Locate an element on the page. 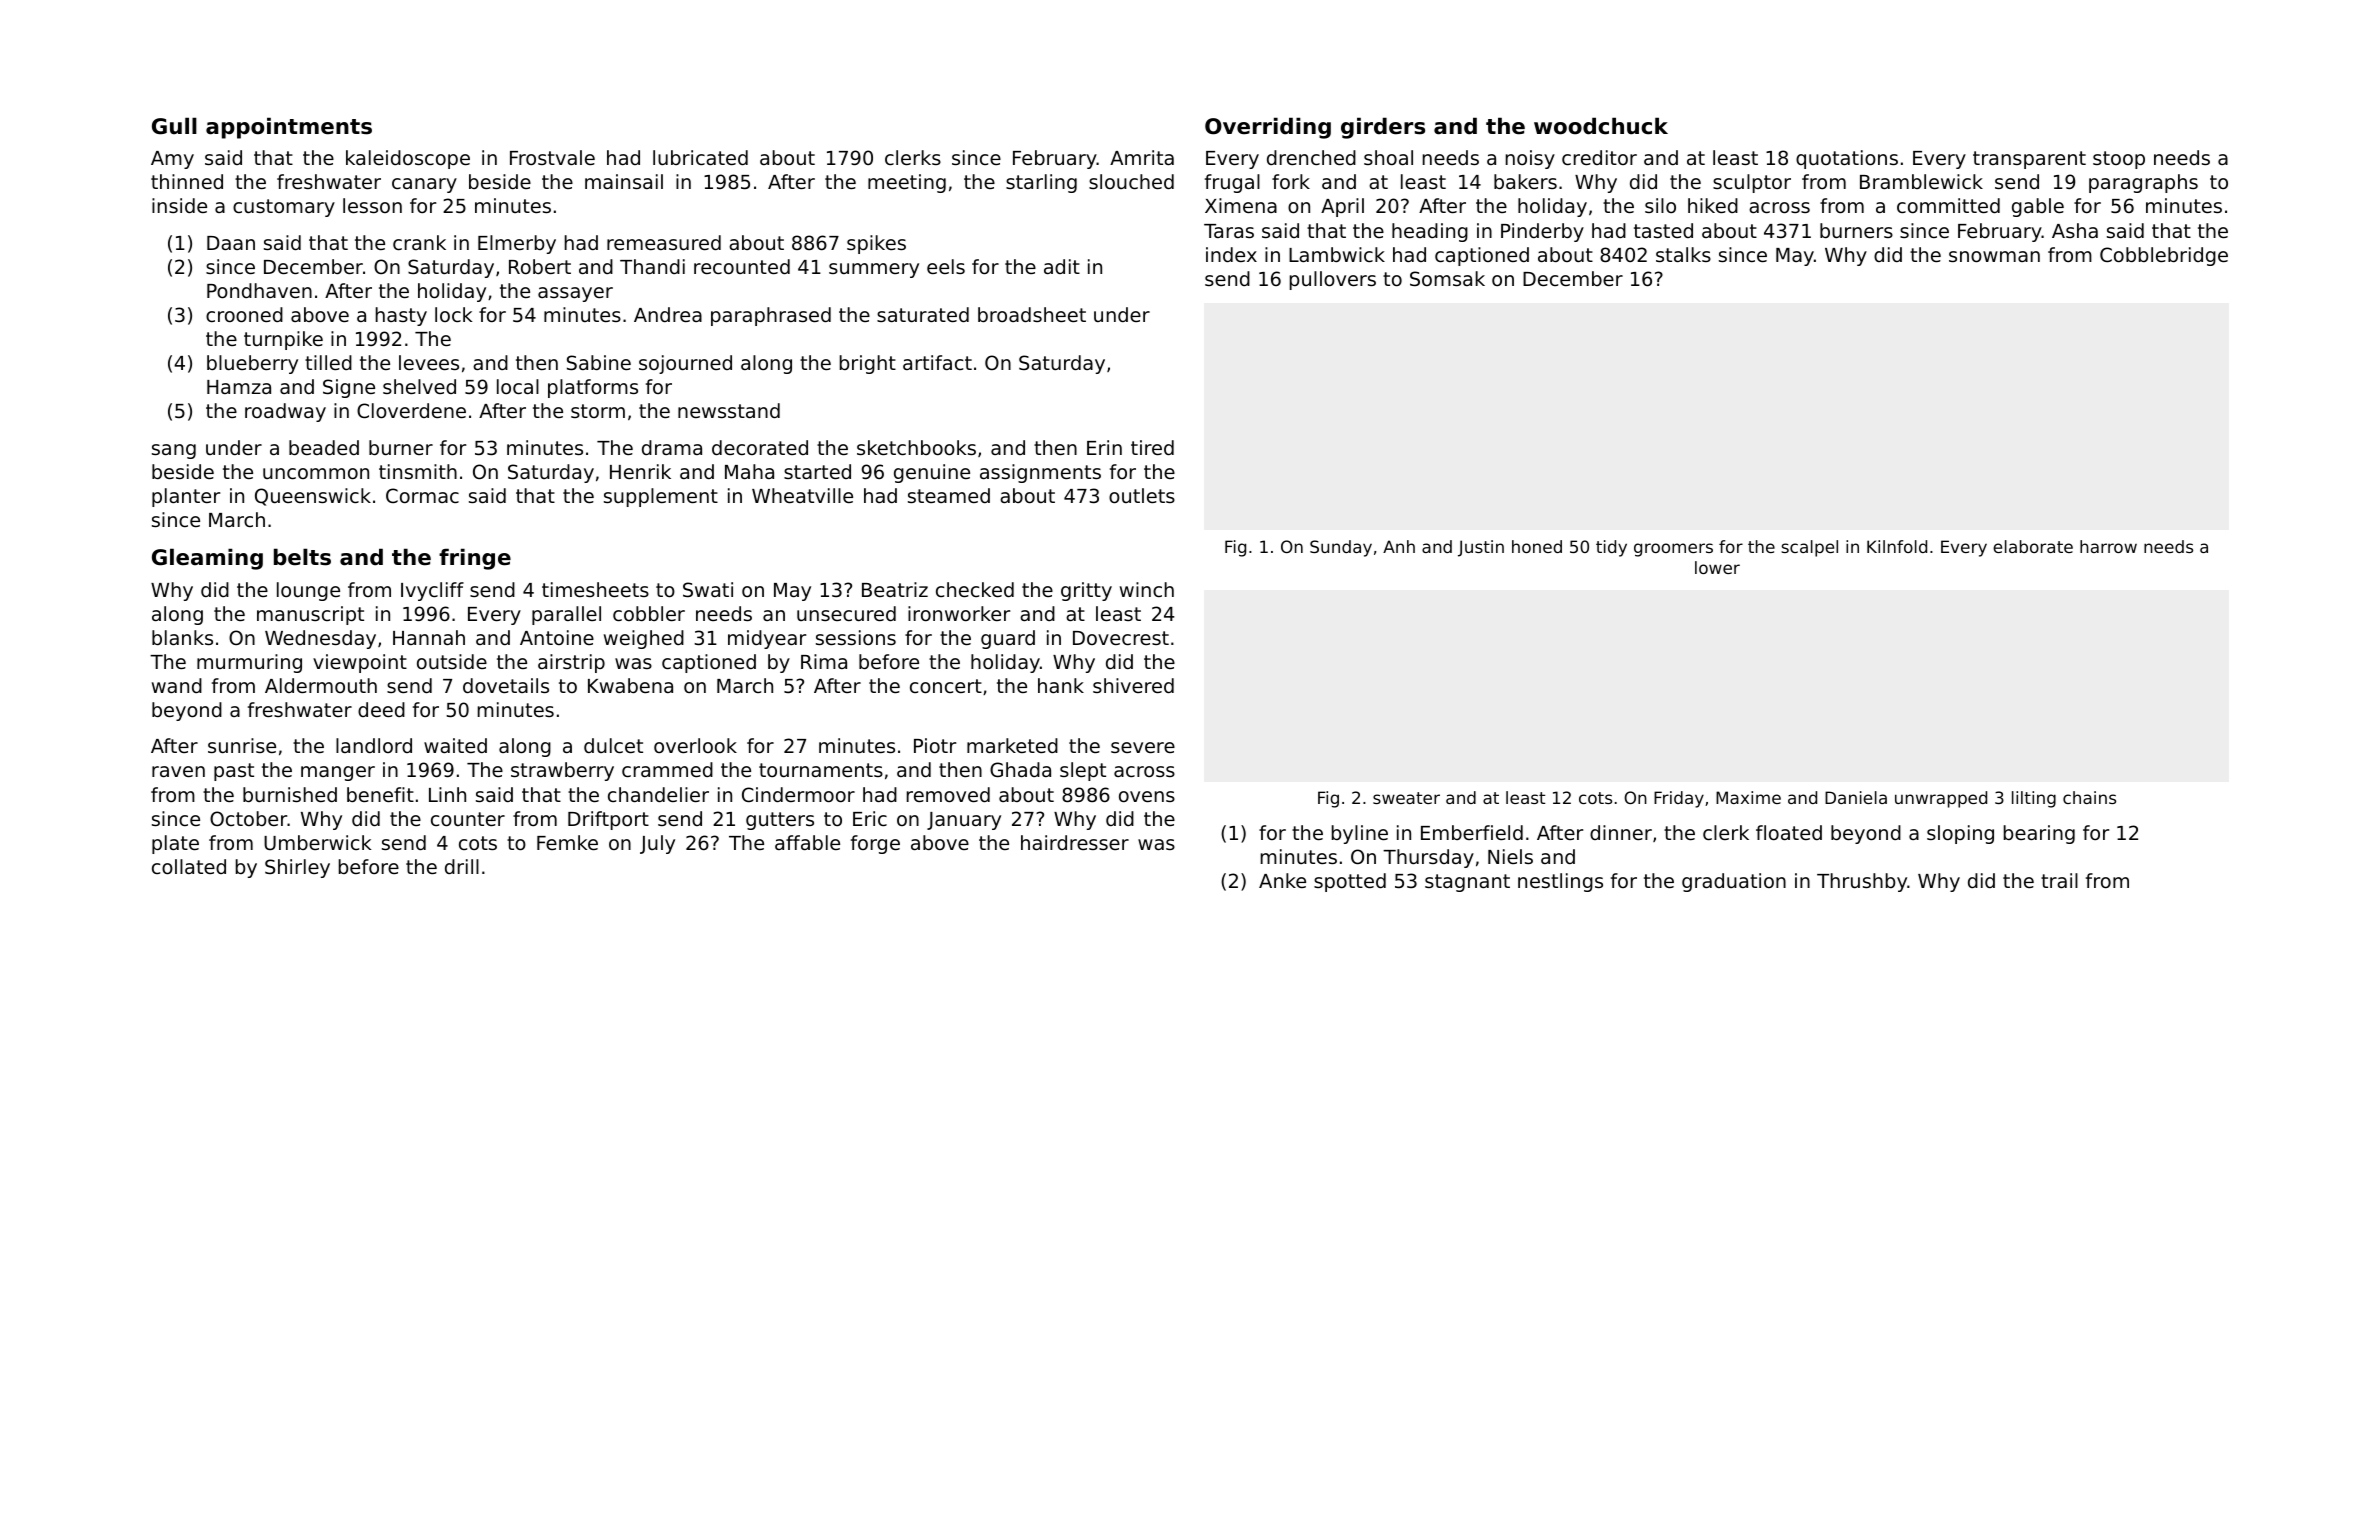  artifact is located at coordinates (937, 362).
